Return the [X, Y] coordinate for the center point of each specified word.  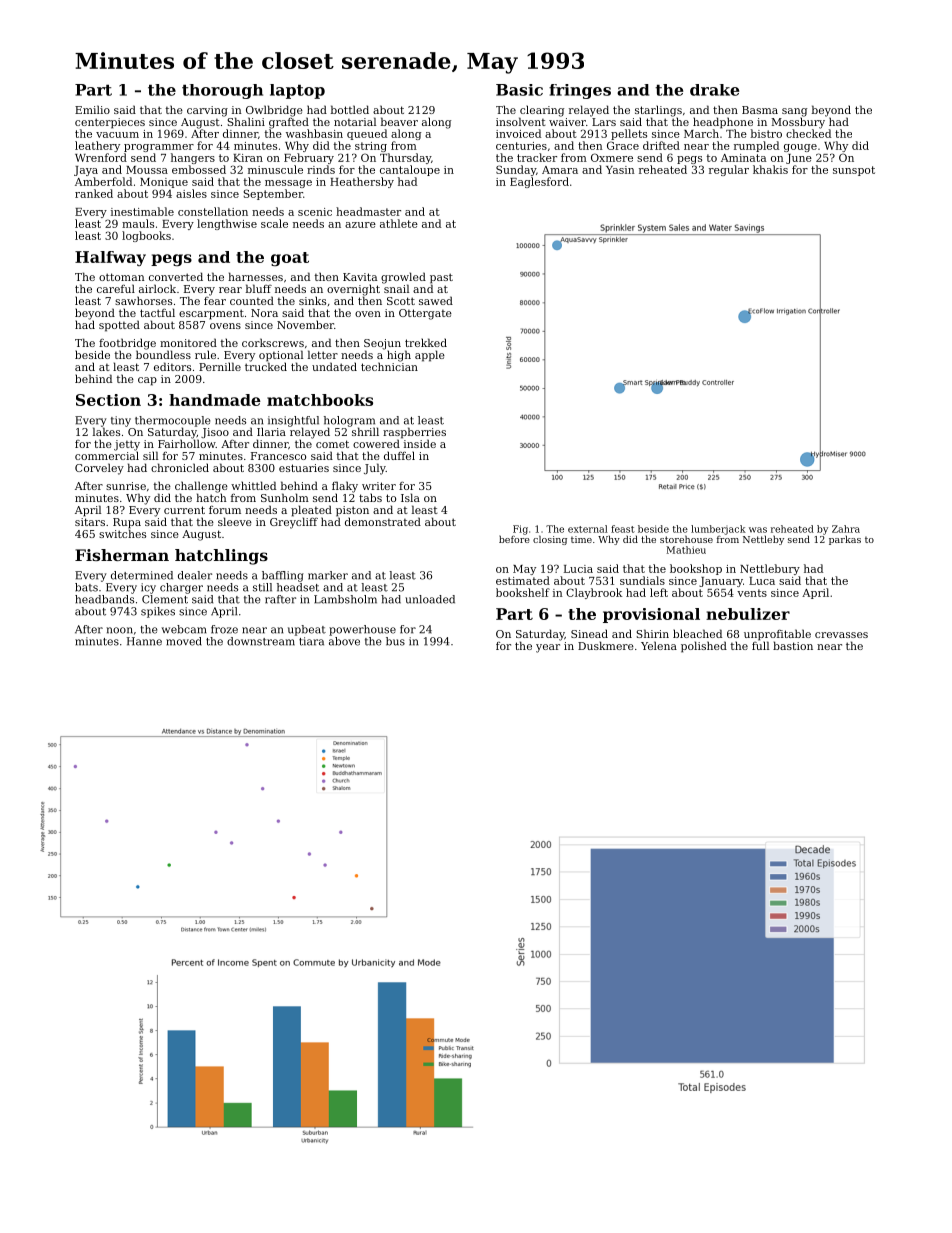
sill [150, 455]
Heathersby [362, 182]
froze [224, 629]
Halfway [110, 258]
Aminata [743, 158]
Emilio [92, 109]
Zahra [846, 529]
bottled [350, 109]
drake [714, 90]
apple [430, 356]
